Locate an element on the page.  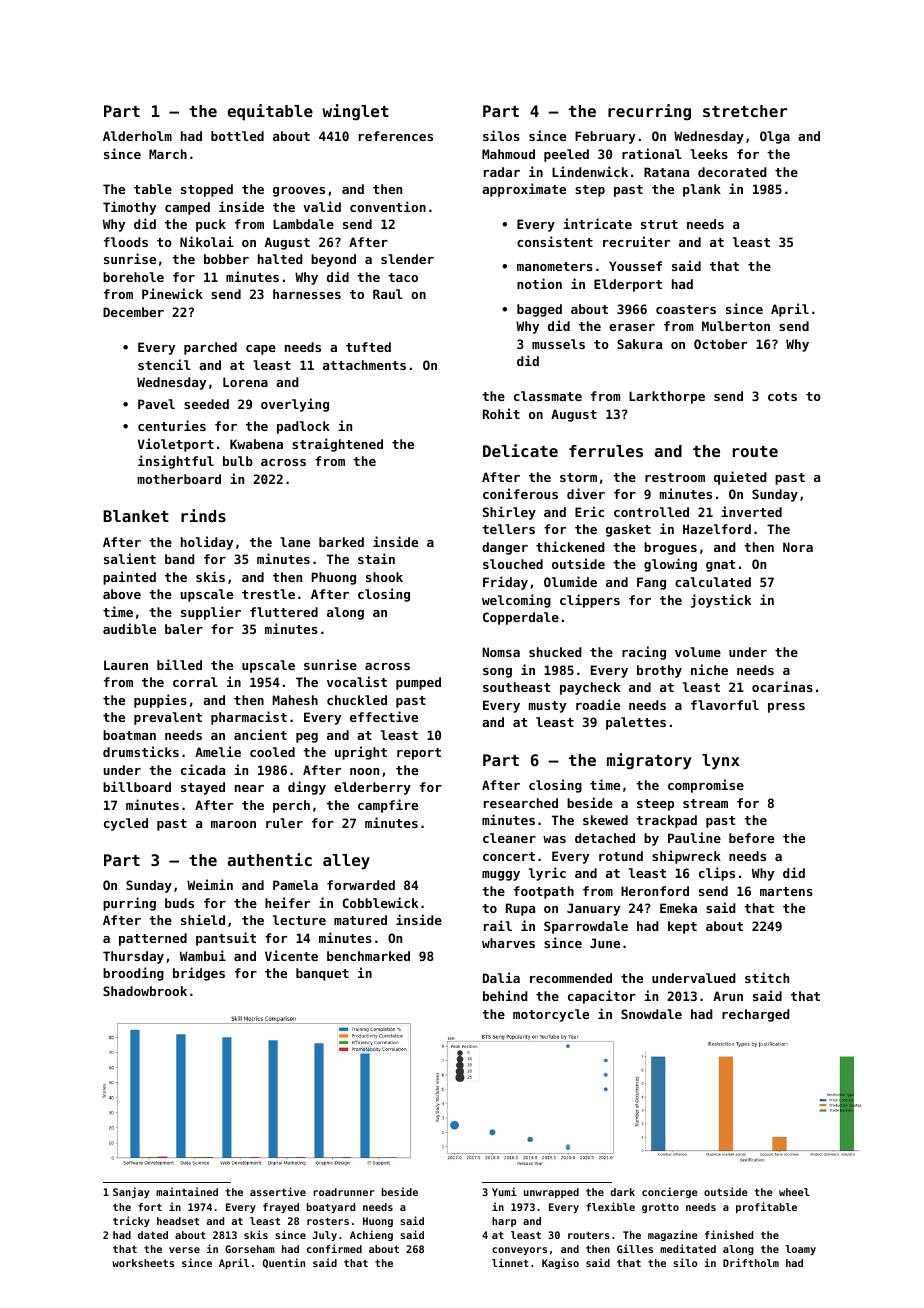
confirmed is located at coordinates (334, 1248).
